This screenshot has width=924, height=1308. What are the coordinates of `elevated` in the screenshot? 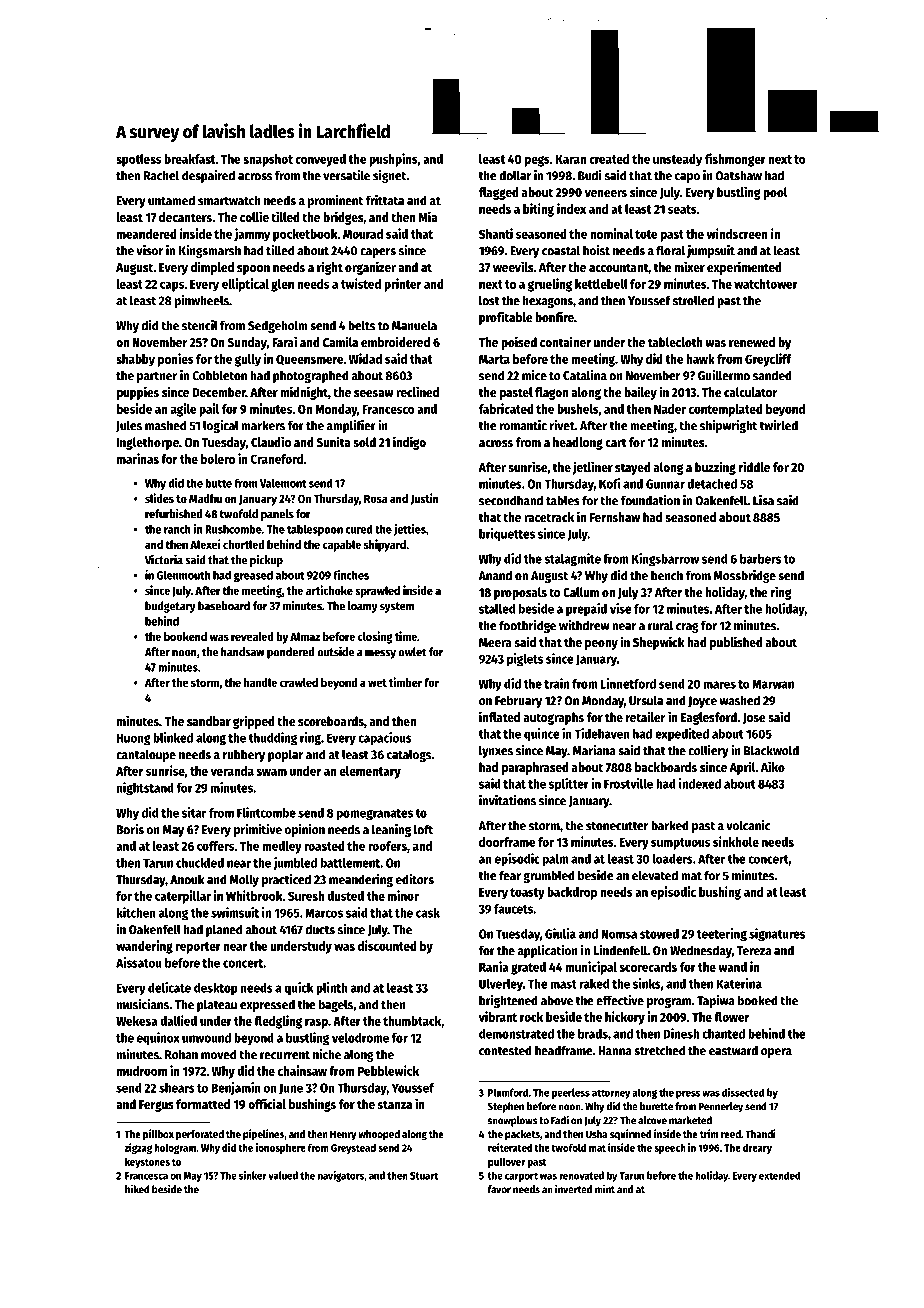 It's located at (655, 875).
